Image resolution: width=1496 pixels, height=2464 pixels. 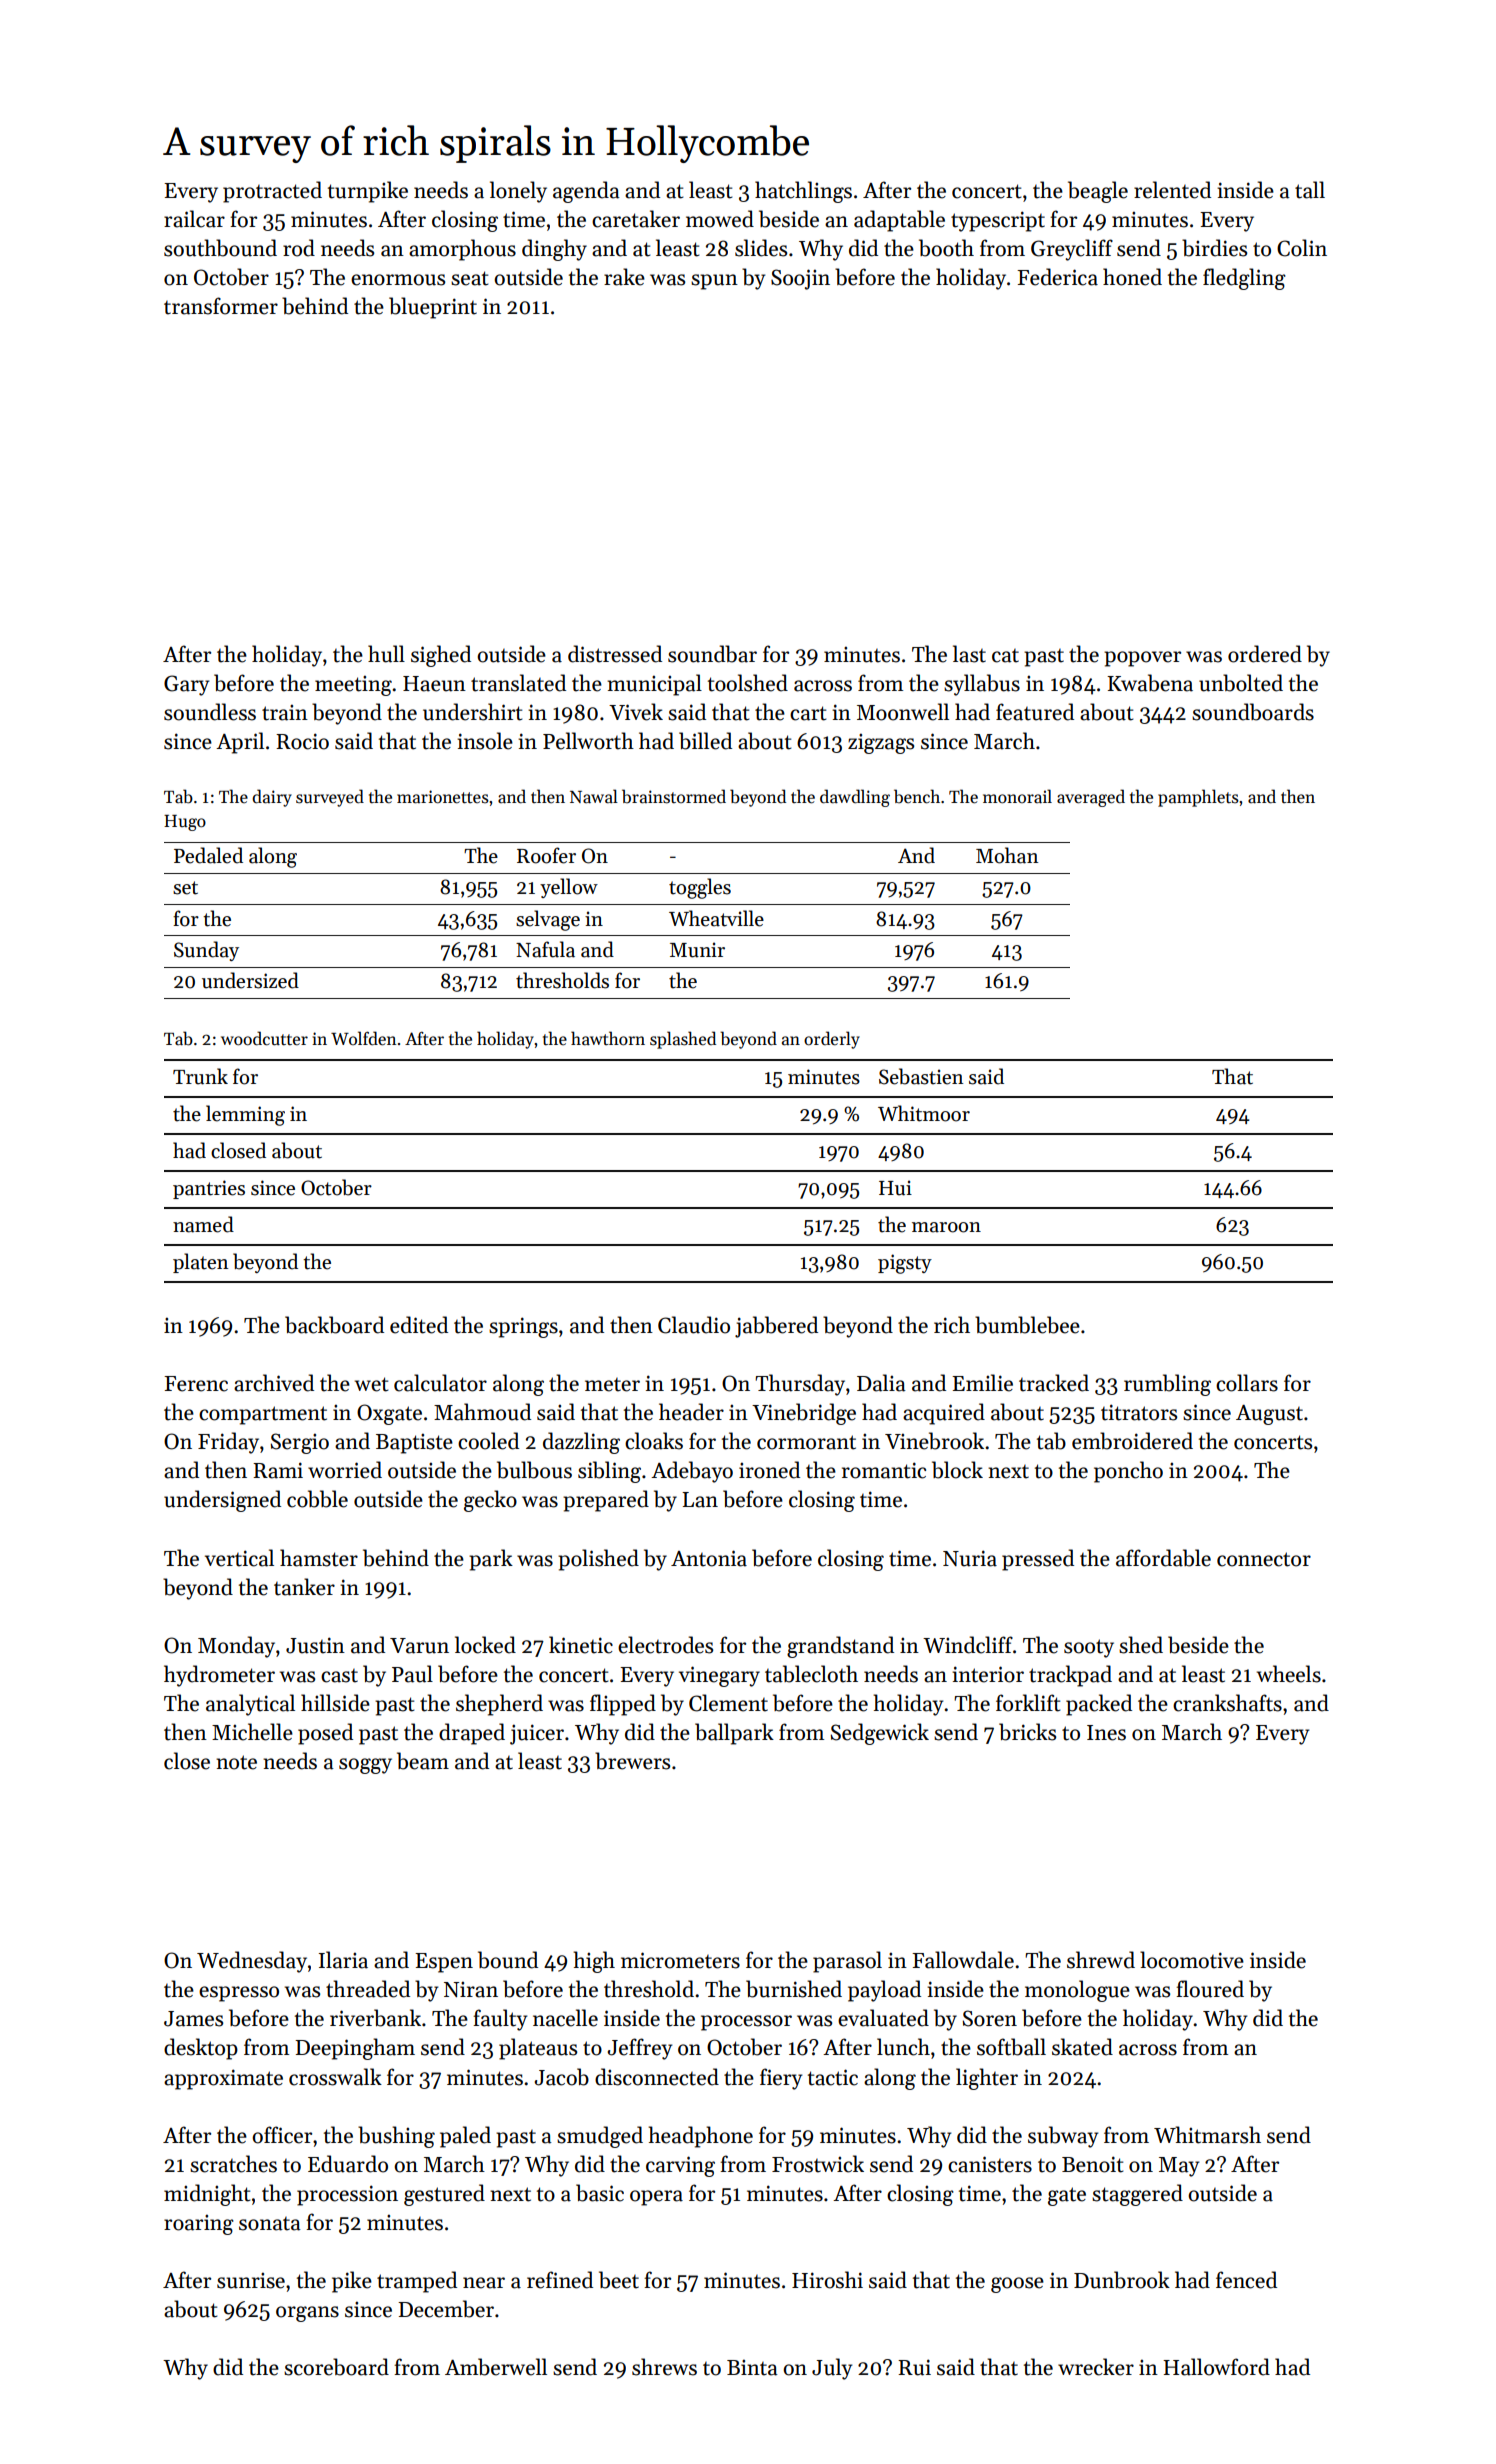 I want to click on August, so click(x=1269, y=1415).
